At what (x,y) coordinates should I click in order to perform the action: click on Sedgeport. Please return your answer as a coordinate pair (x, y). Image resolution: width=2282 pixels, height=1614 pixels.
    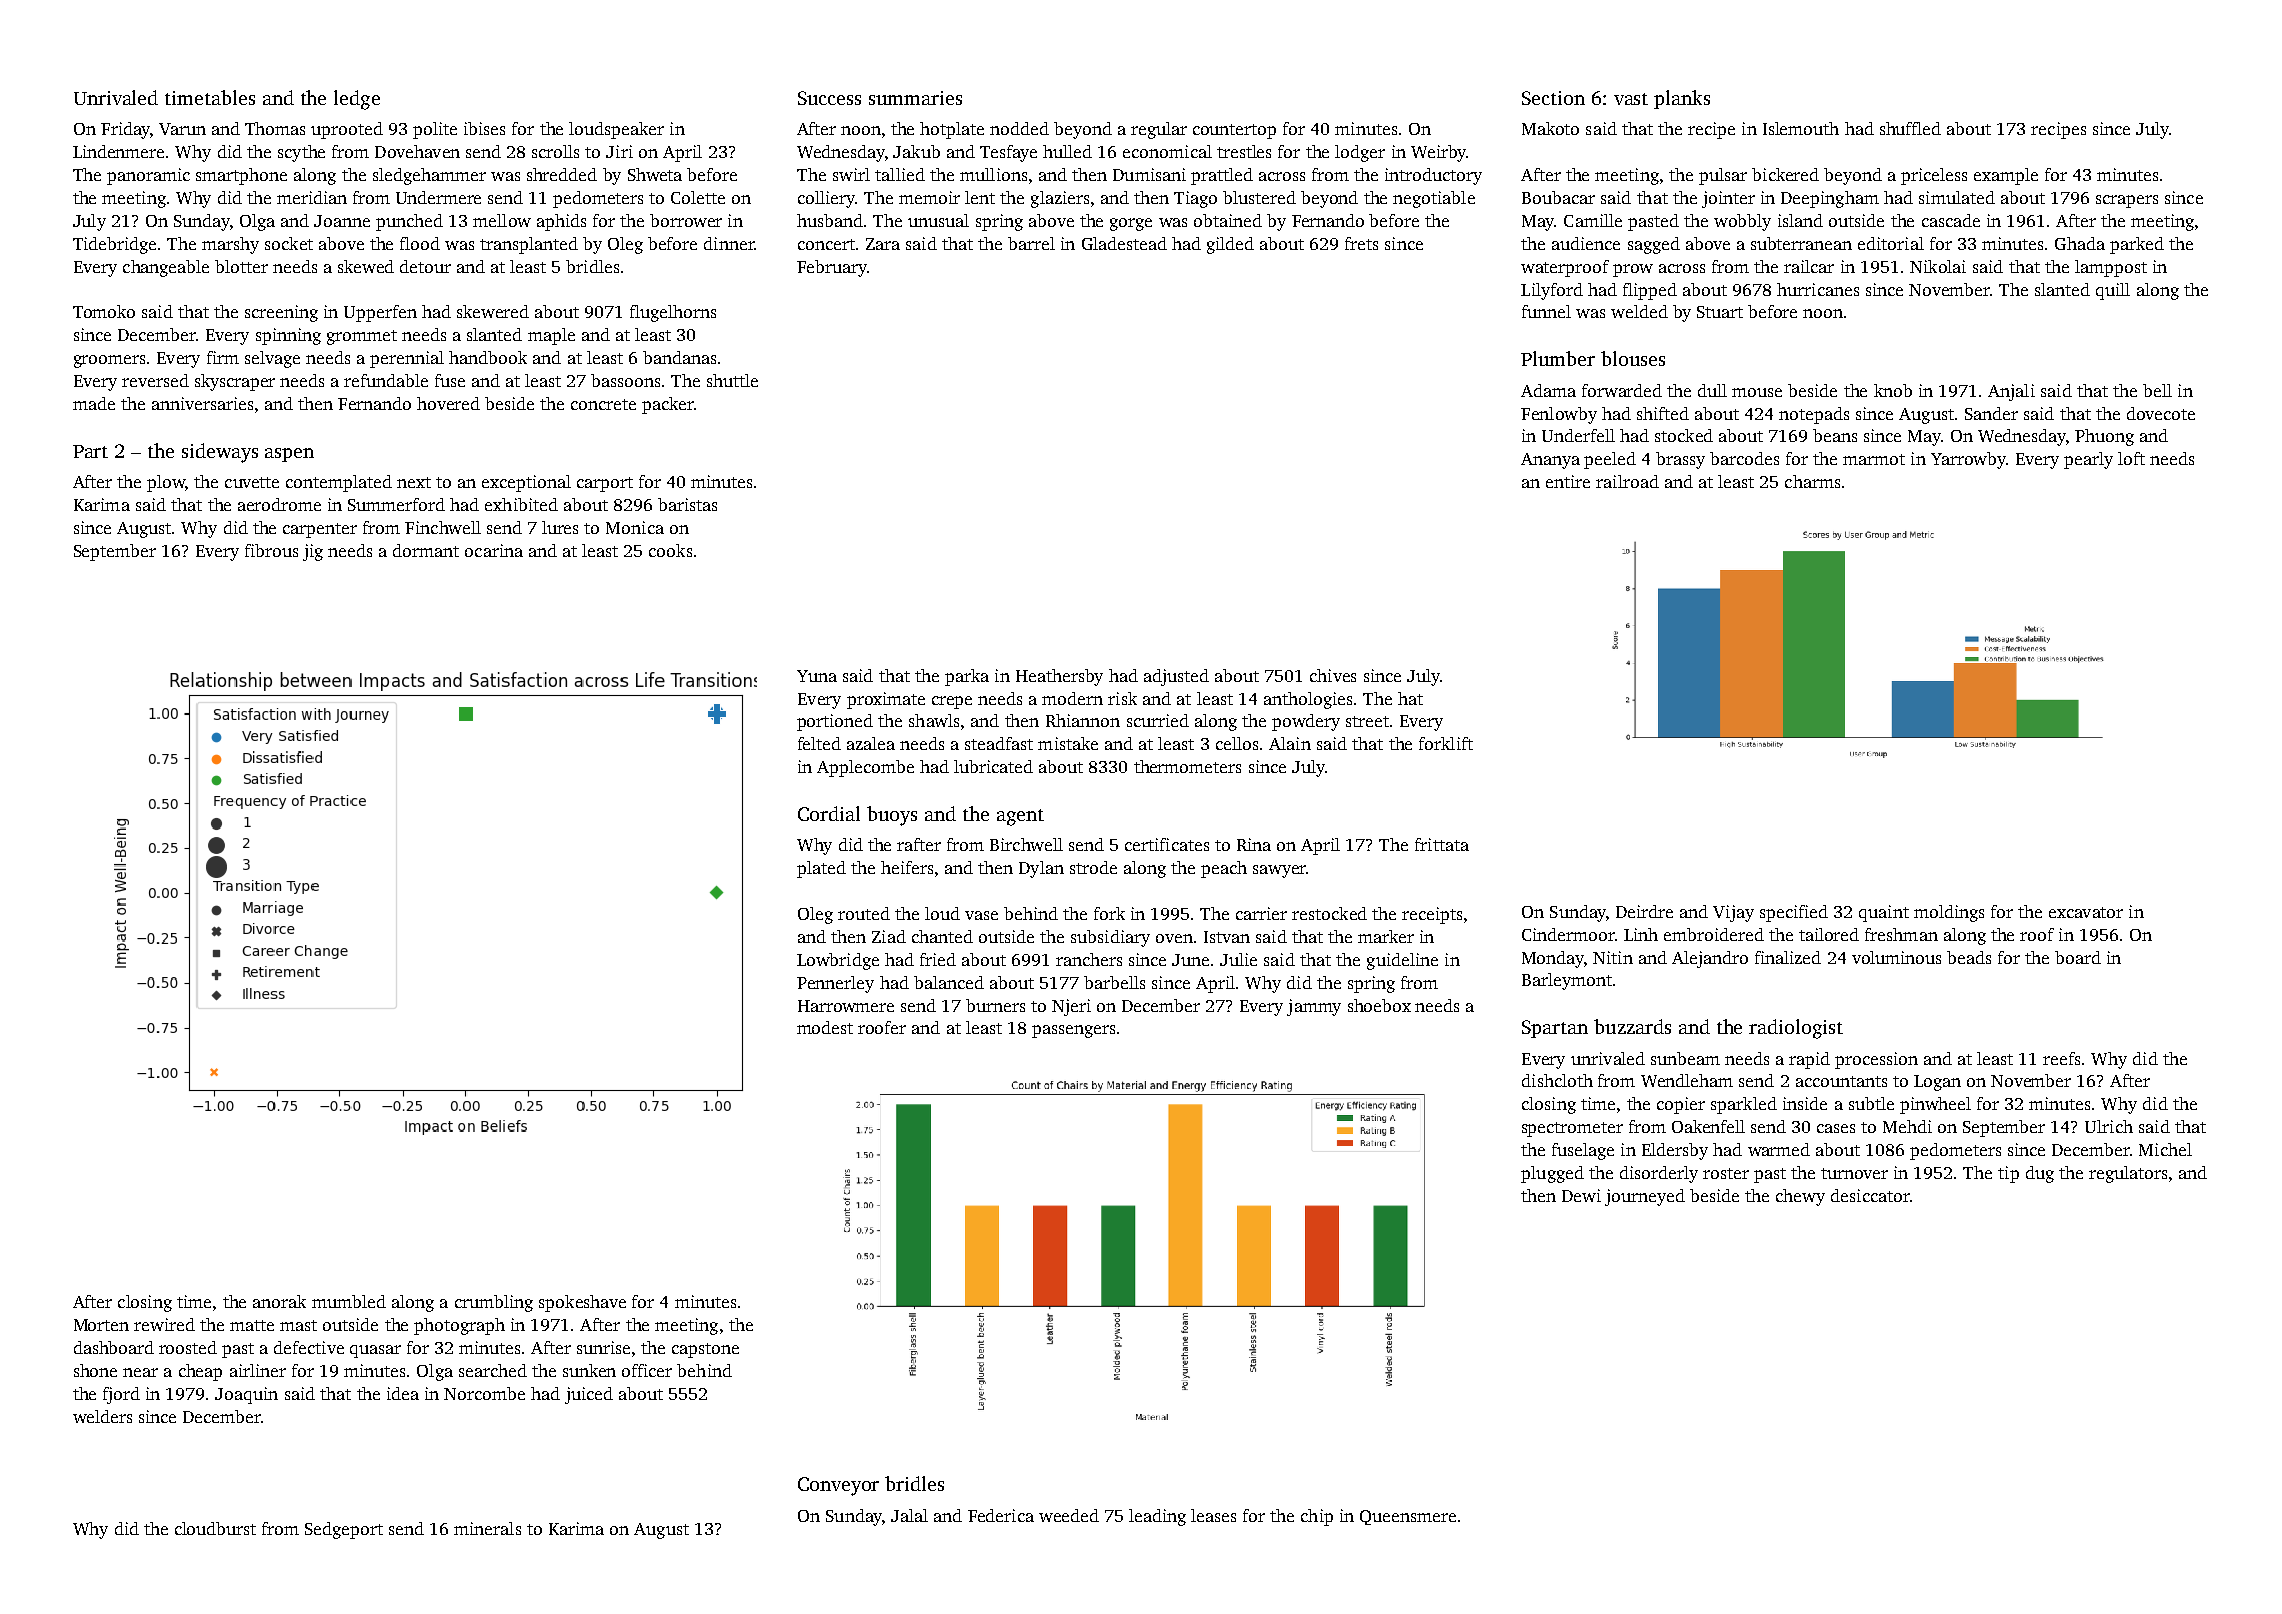
    Looking at the image, I should click on (344, 1530).
